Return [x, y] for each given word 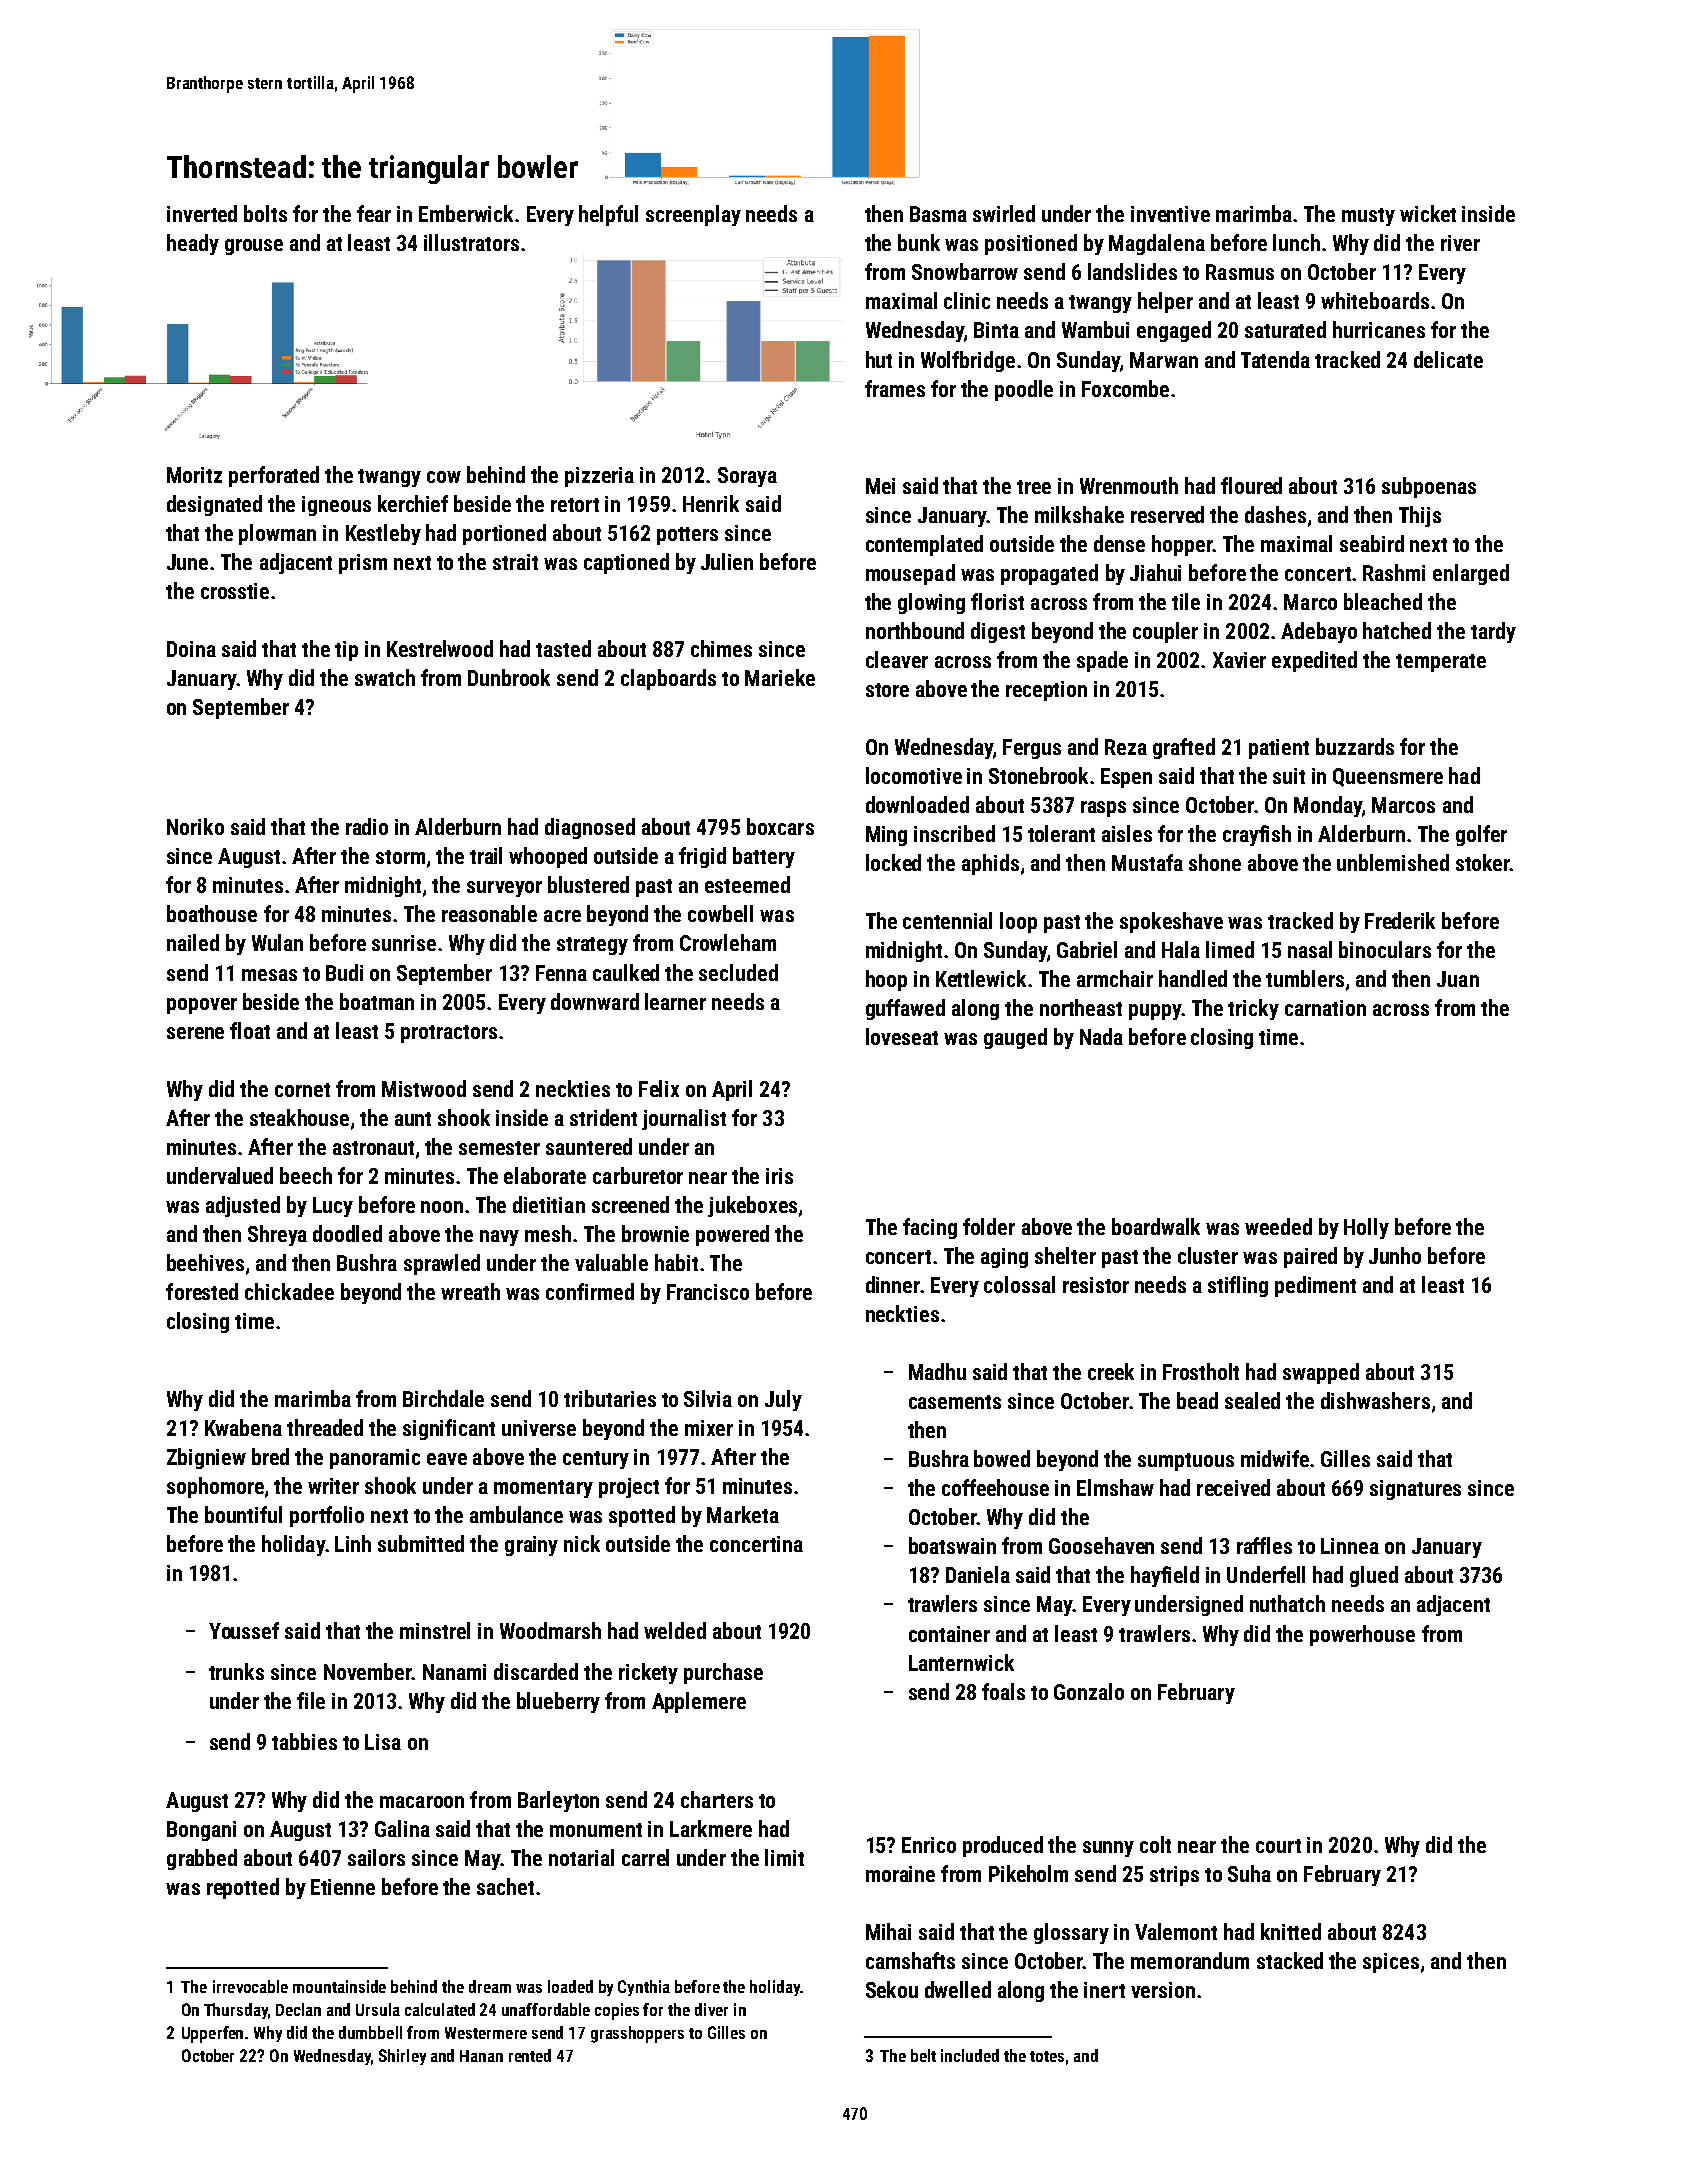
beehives [205, 1262]
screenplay [693, 215]
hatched [1397, 630]
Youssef [244, 1630]
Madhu [937, 1371]
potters [687, 536]
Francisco [708, 1292]
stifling [1238, 1286]
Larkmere [711, 1828]
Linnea [1350, 1546]
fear [374, 213]
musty [1368, 217]
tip [346, 651]
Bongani [201, 1831]
